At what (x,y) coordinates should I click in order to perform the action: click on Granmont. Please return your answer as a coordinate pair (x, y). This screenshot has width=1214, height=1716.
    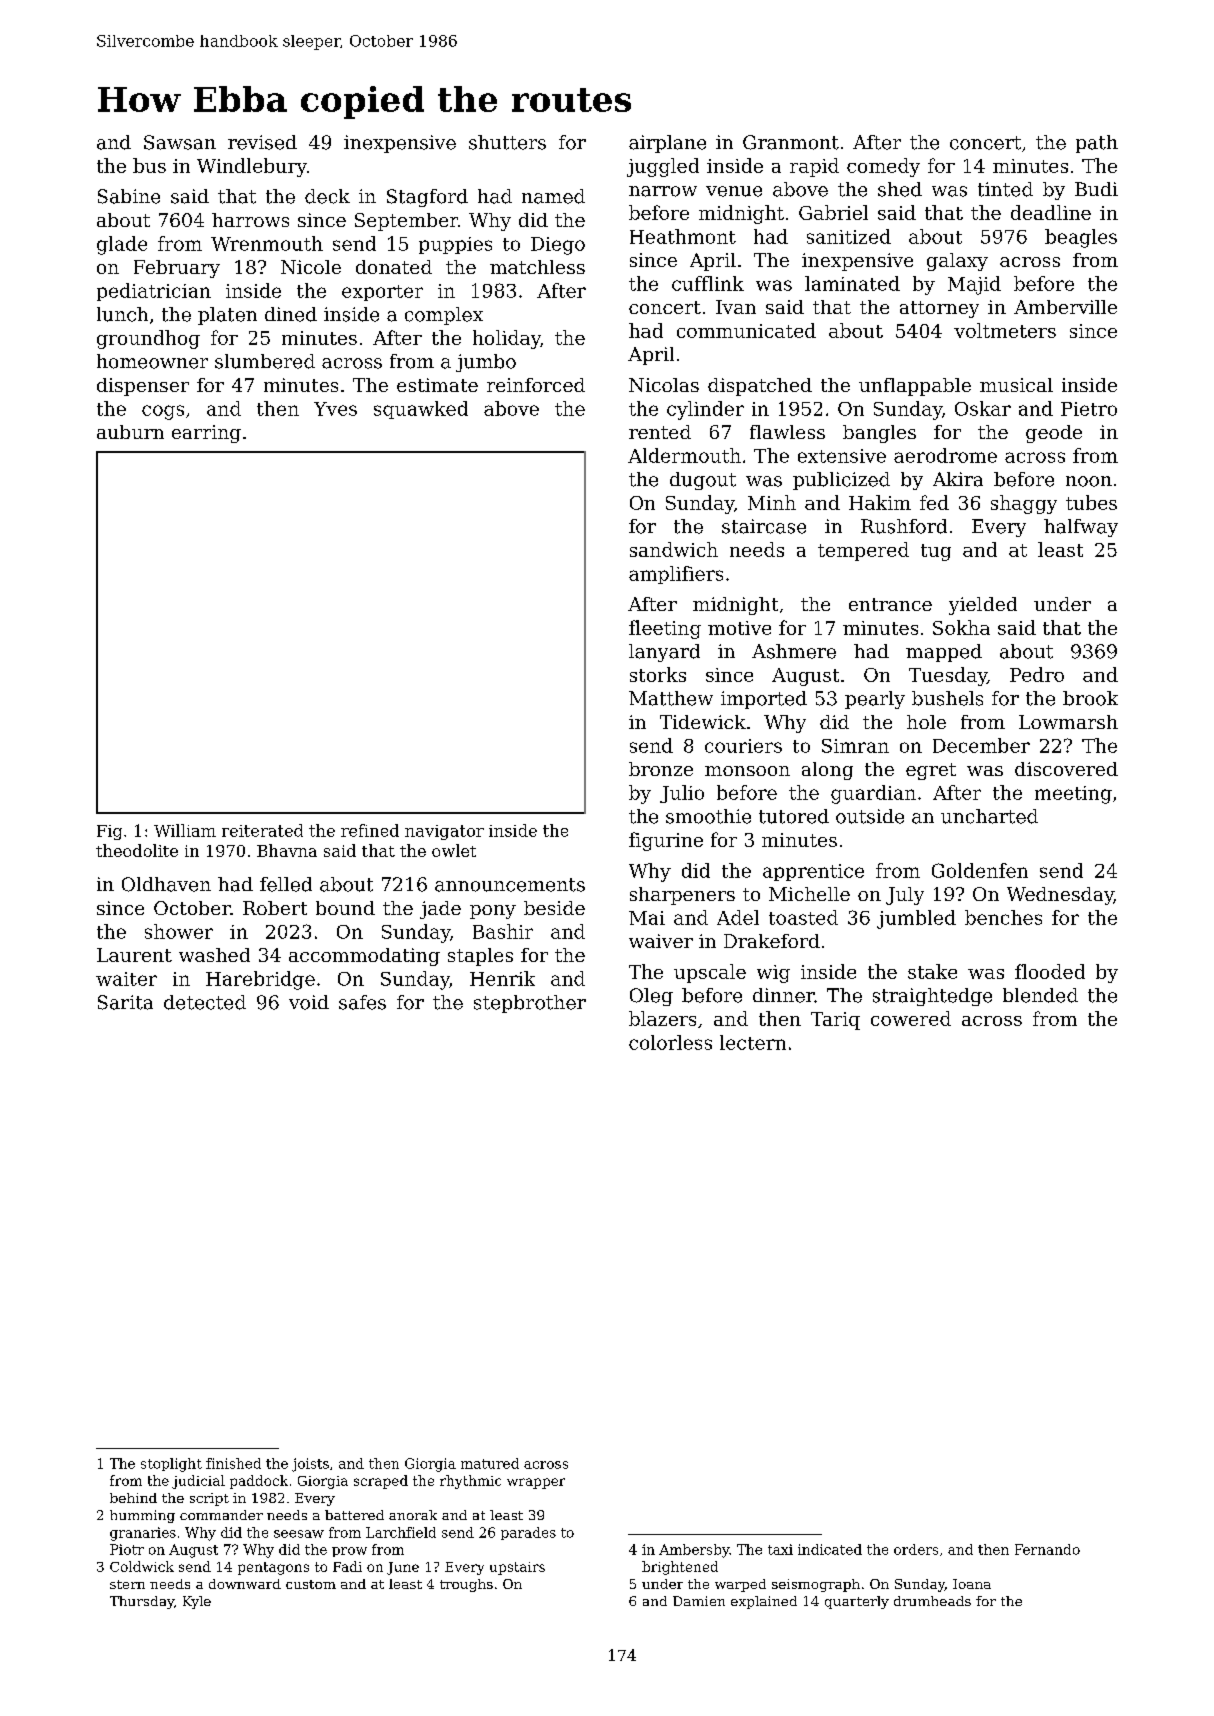
    Looking at the image, I should click on (791, 142).
